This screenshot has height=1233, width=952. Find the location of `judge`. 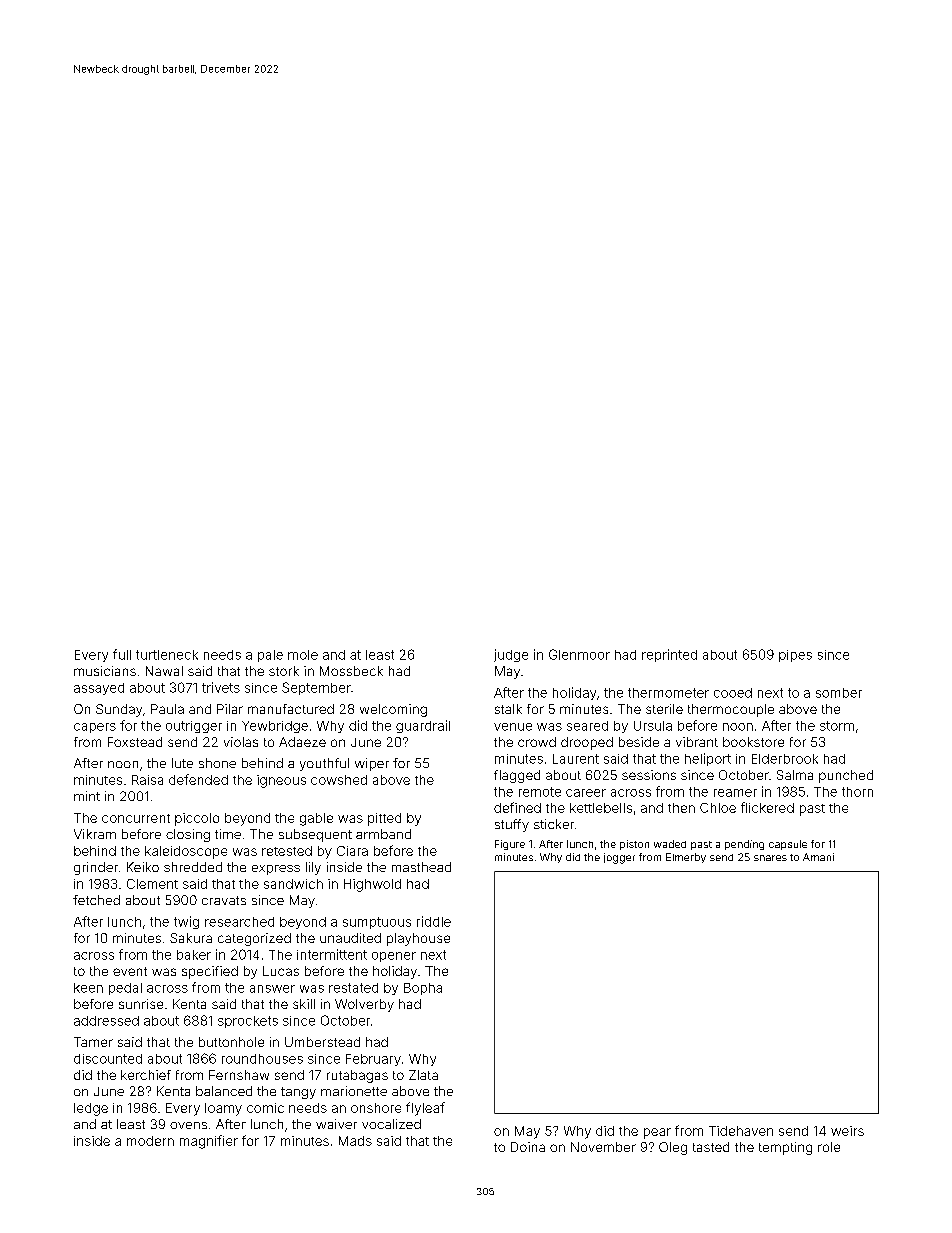

judge is located at coordinates (511, 655).
